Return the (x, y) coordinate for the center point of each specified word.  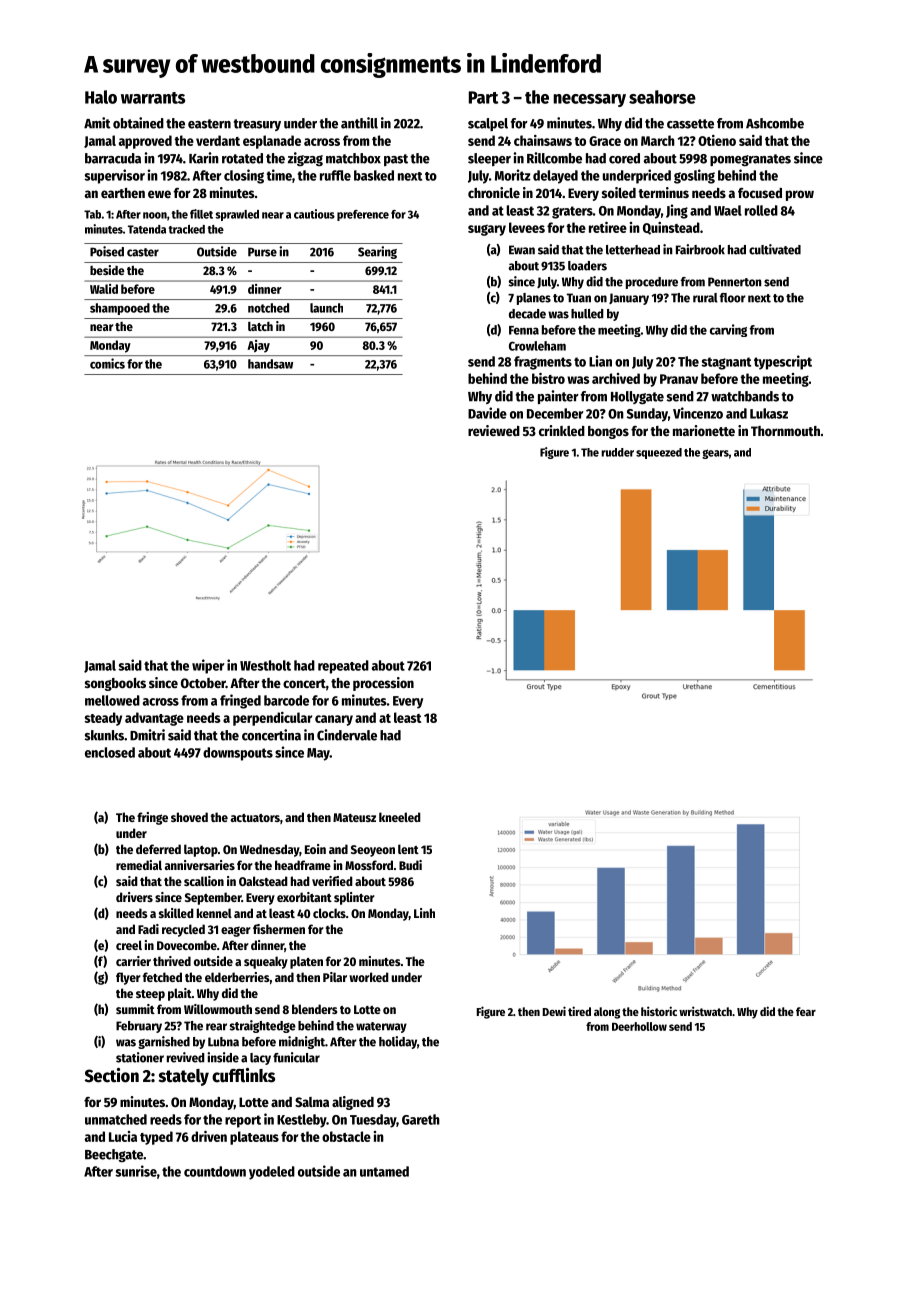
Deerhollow (639, 1026)
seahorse (662, 97)
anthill (359, 123)
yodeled (272, 1173)
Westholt (265, 665)
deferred (158, 849)
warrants (153, 98)
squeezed (659, 453)
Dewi (554, 1011)
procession (383, 684)
